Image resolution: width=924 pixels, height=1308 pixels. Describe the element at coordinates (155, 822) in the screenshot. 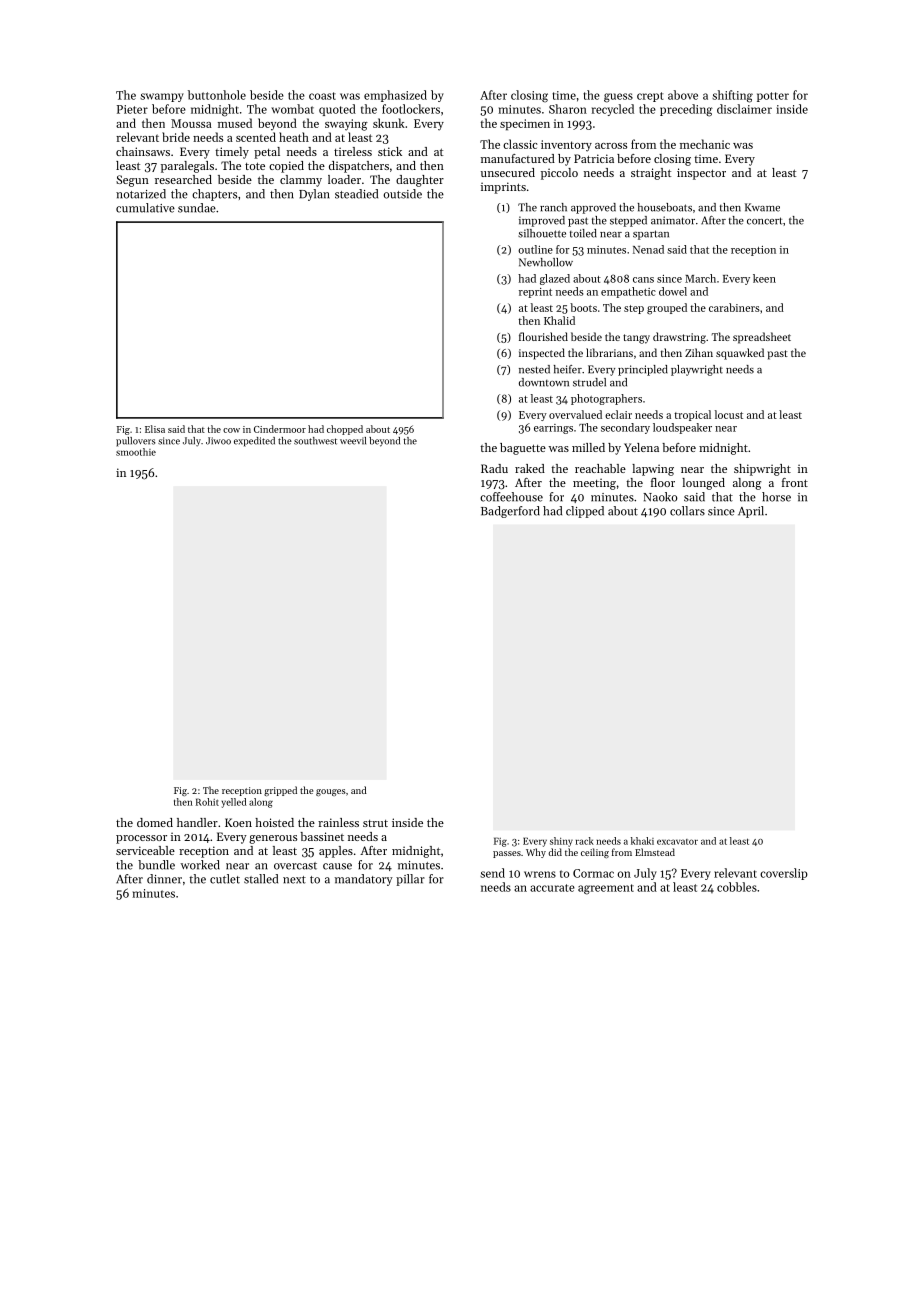

I see `domed` at that location.
